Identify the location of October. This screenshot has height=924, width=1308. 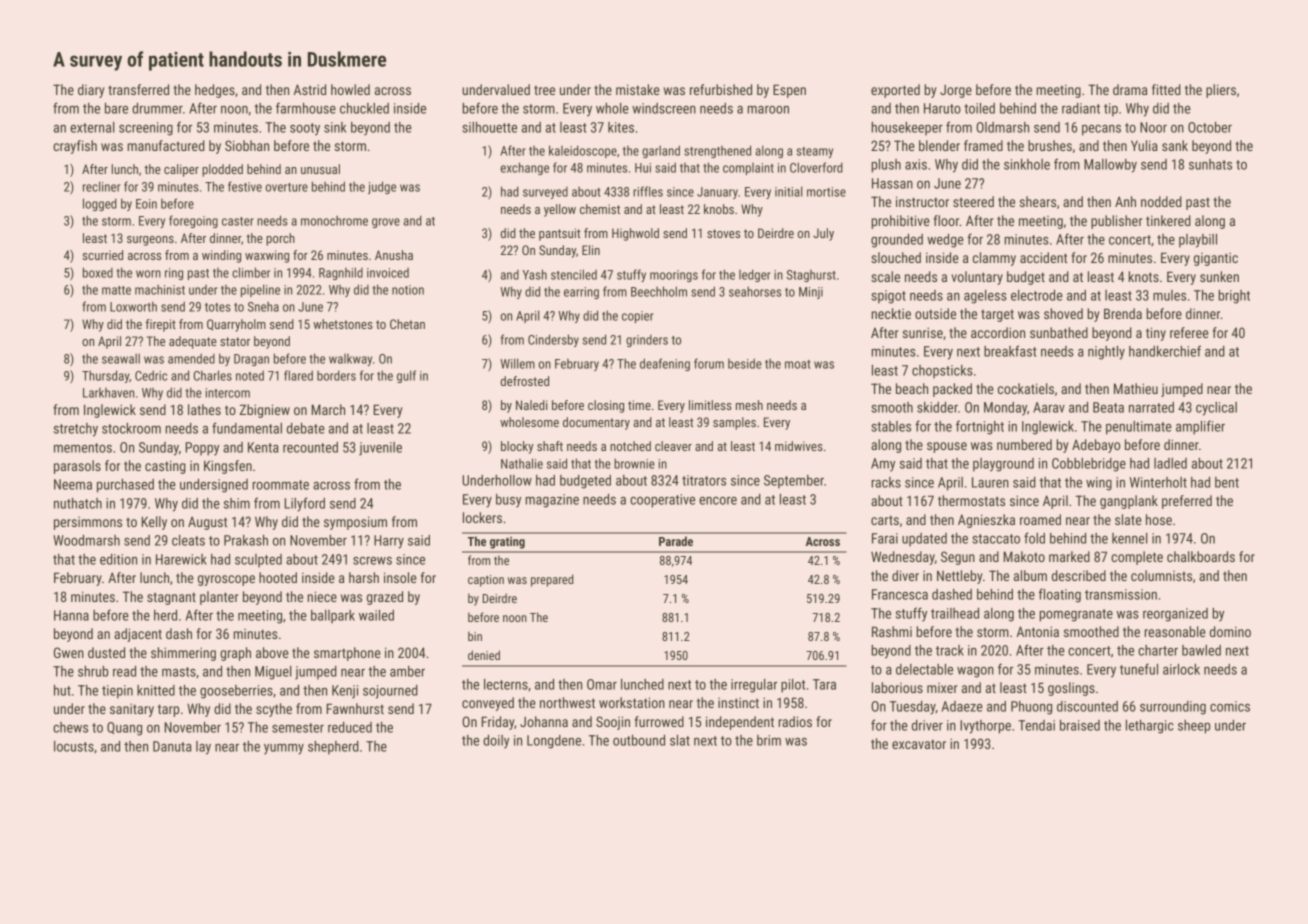
(1210, 127).
